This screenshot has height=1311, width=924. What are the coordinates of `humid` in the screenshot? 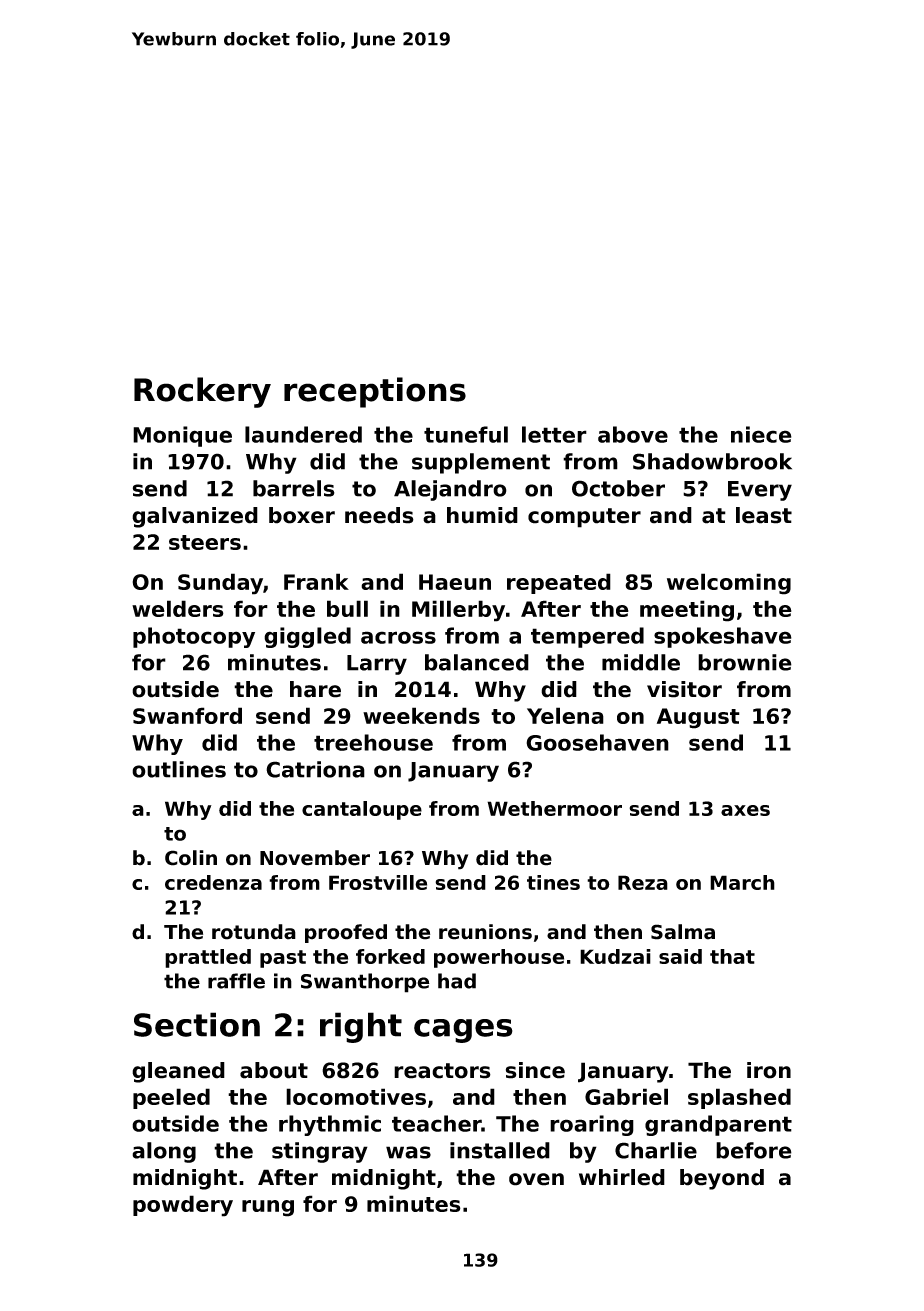 It's located at (482, 515).
